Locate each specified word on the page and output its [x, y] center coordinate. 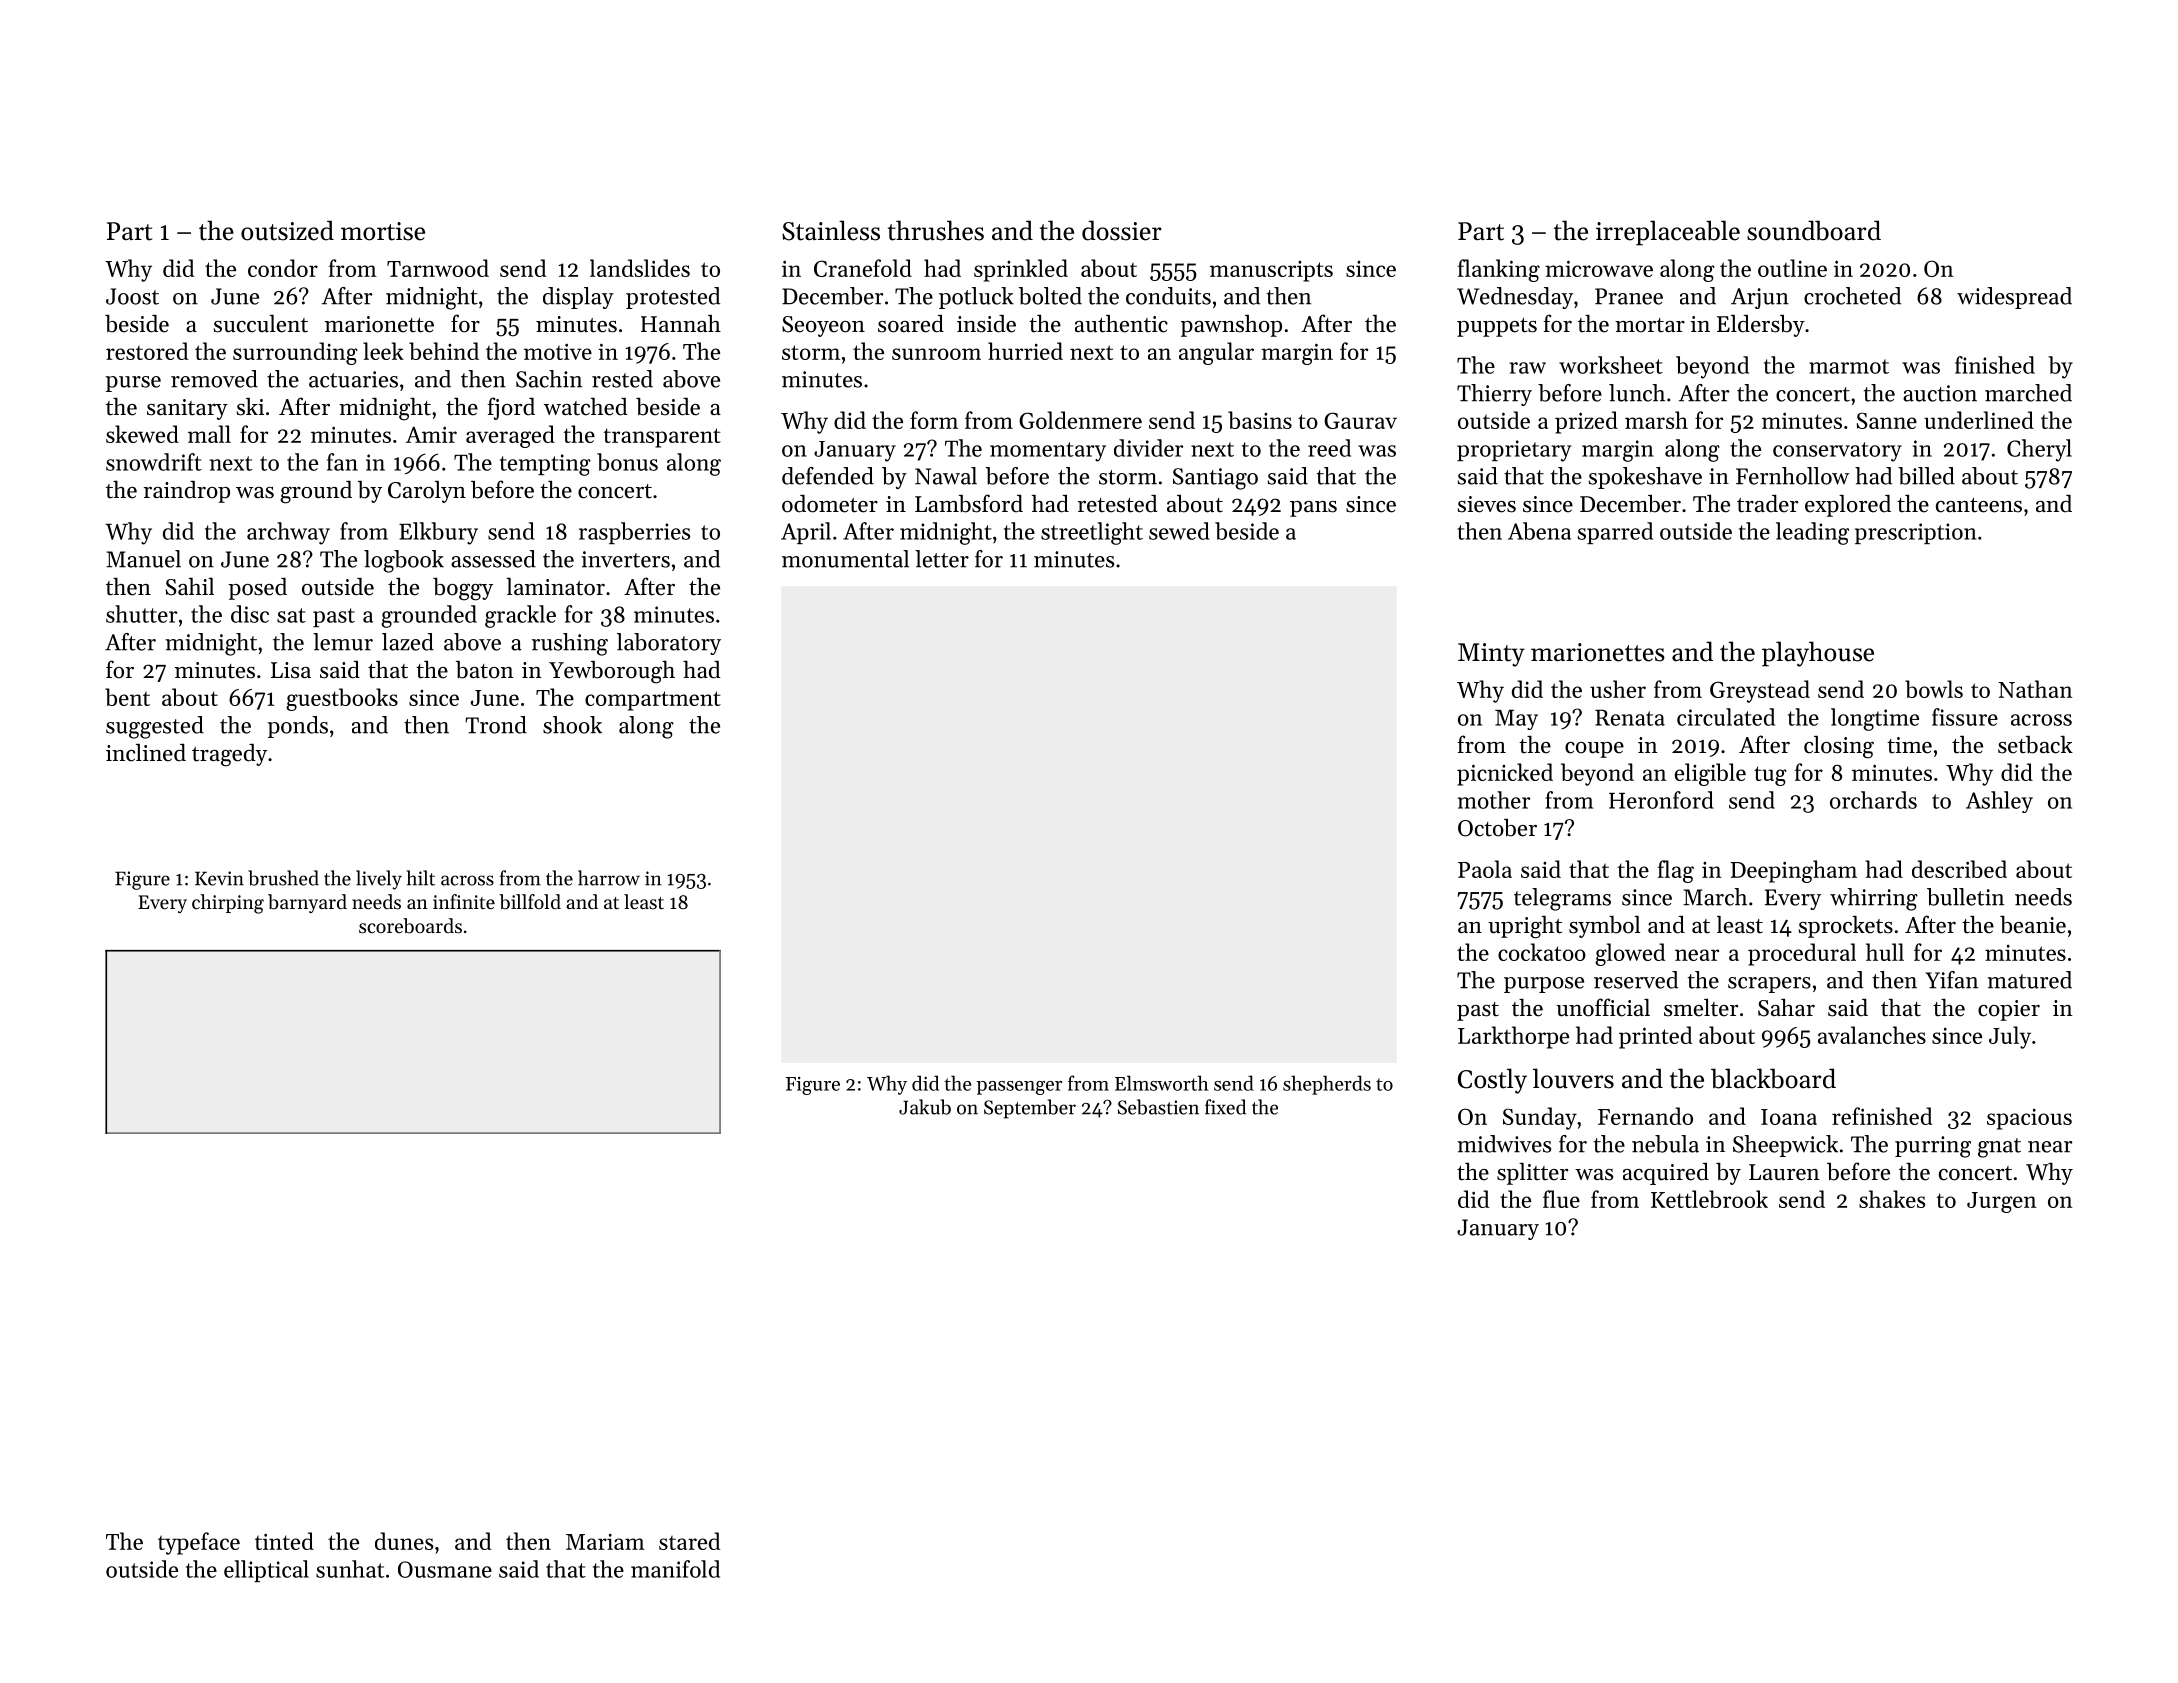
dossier [1122, 230]
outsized [287, 230]
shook [572, 725]
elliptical [266, 1571]
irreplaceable [1668, 233]
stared [689, 1541]
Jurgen [2002, 1202]
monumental [845, 559]
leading [1812, 533]
